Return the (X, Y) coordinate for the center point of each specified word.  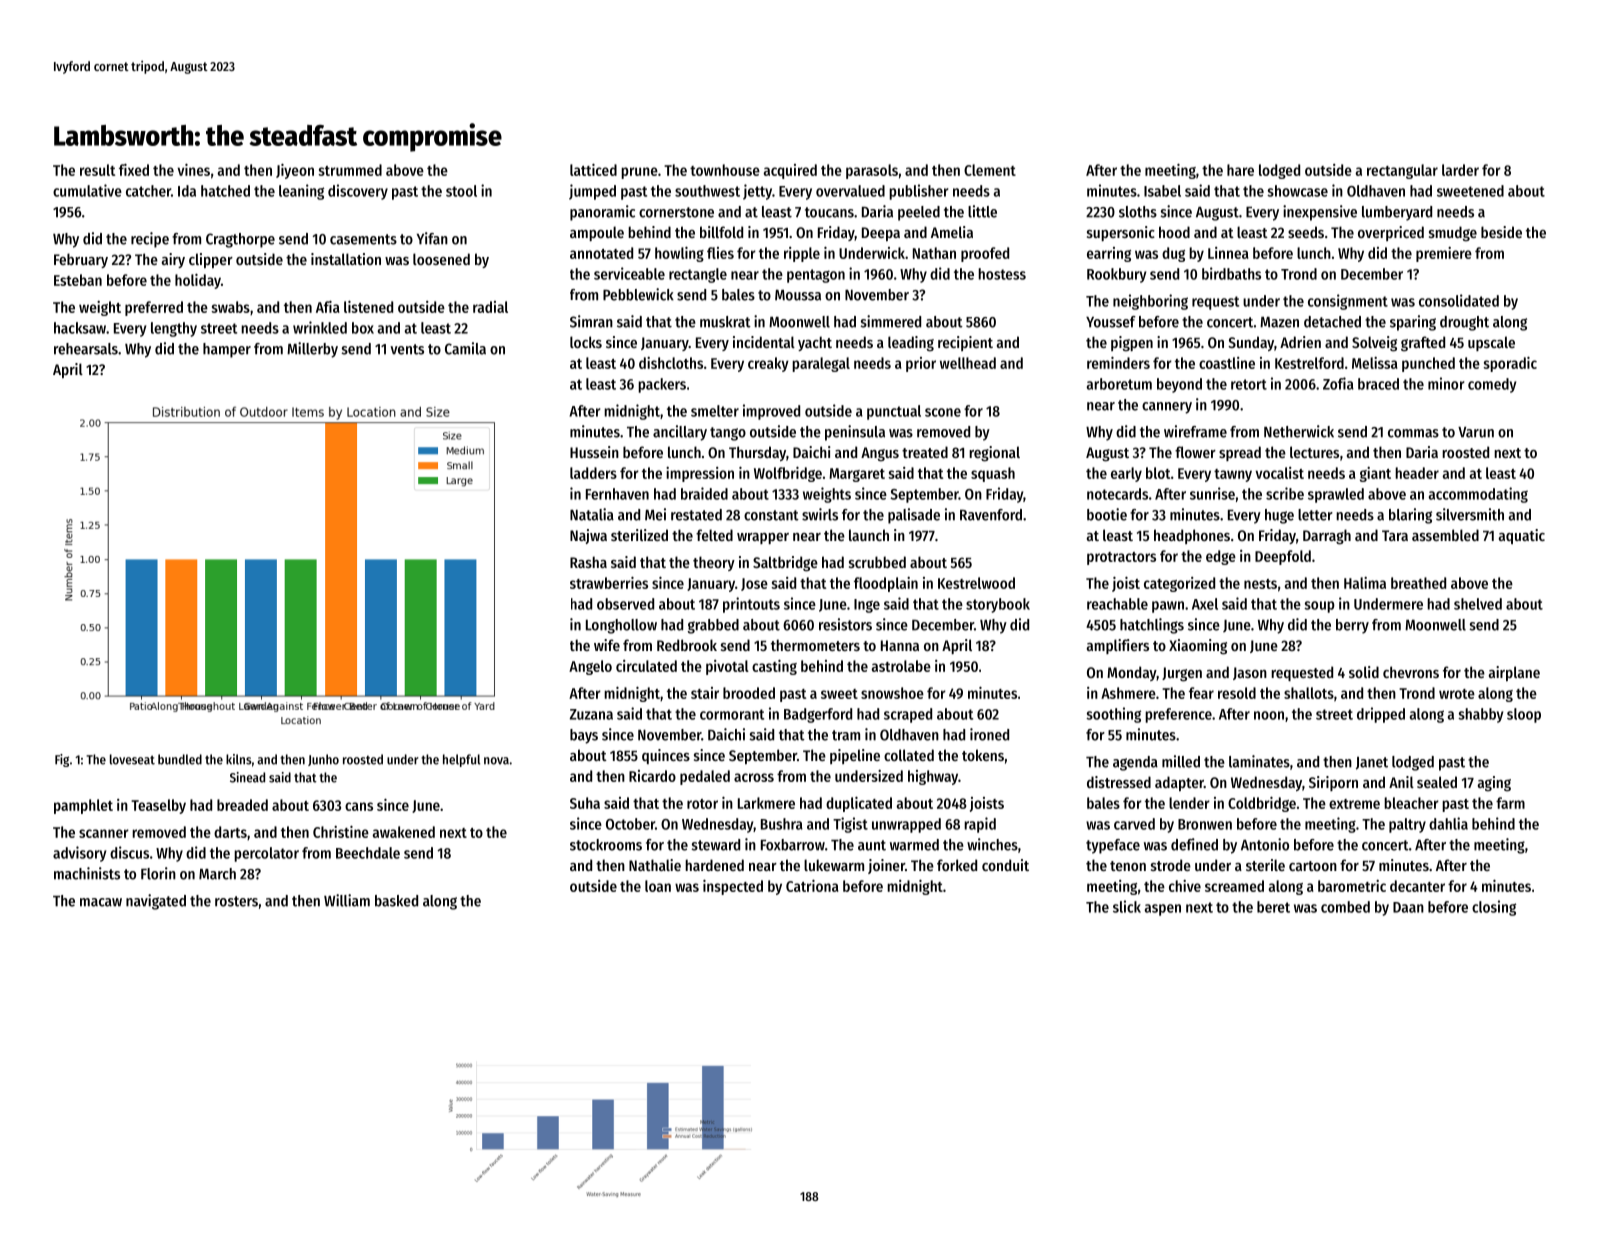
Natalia (592, 514)
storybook (998, 605)
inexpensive (1320, 213)
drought (1464, 323)
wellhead (968, 363)
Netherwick (1299, 431)
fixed (134, 170)
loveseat (132, 759)
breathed (1418, 583)
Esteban (78, 280)
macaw (101, 902)
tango (728, 434)
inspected (733, 887)
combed (1345, 907)
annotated (601, 253)
